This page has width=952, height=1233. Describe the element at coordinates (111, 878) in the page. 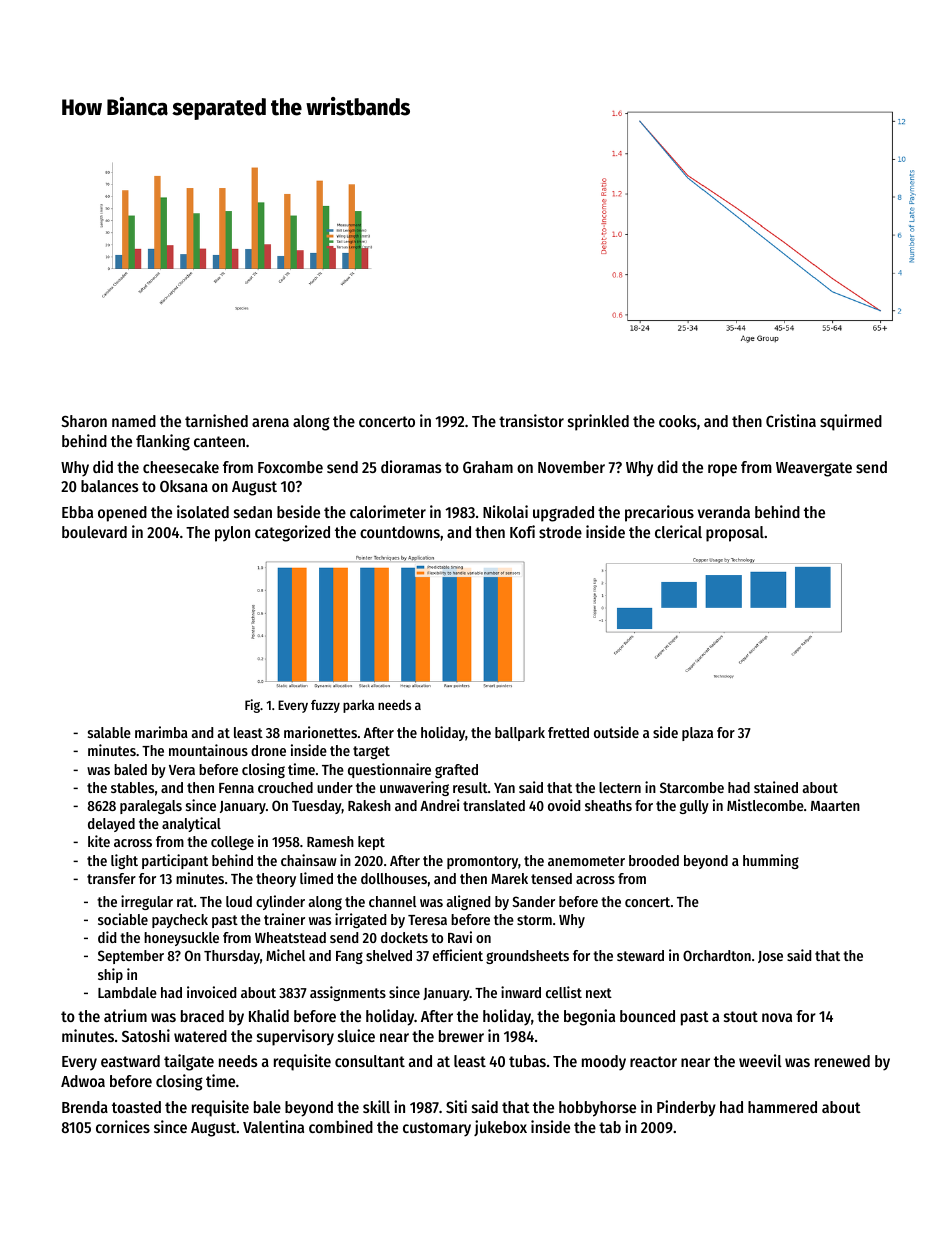

I see `transfer` at that location.
